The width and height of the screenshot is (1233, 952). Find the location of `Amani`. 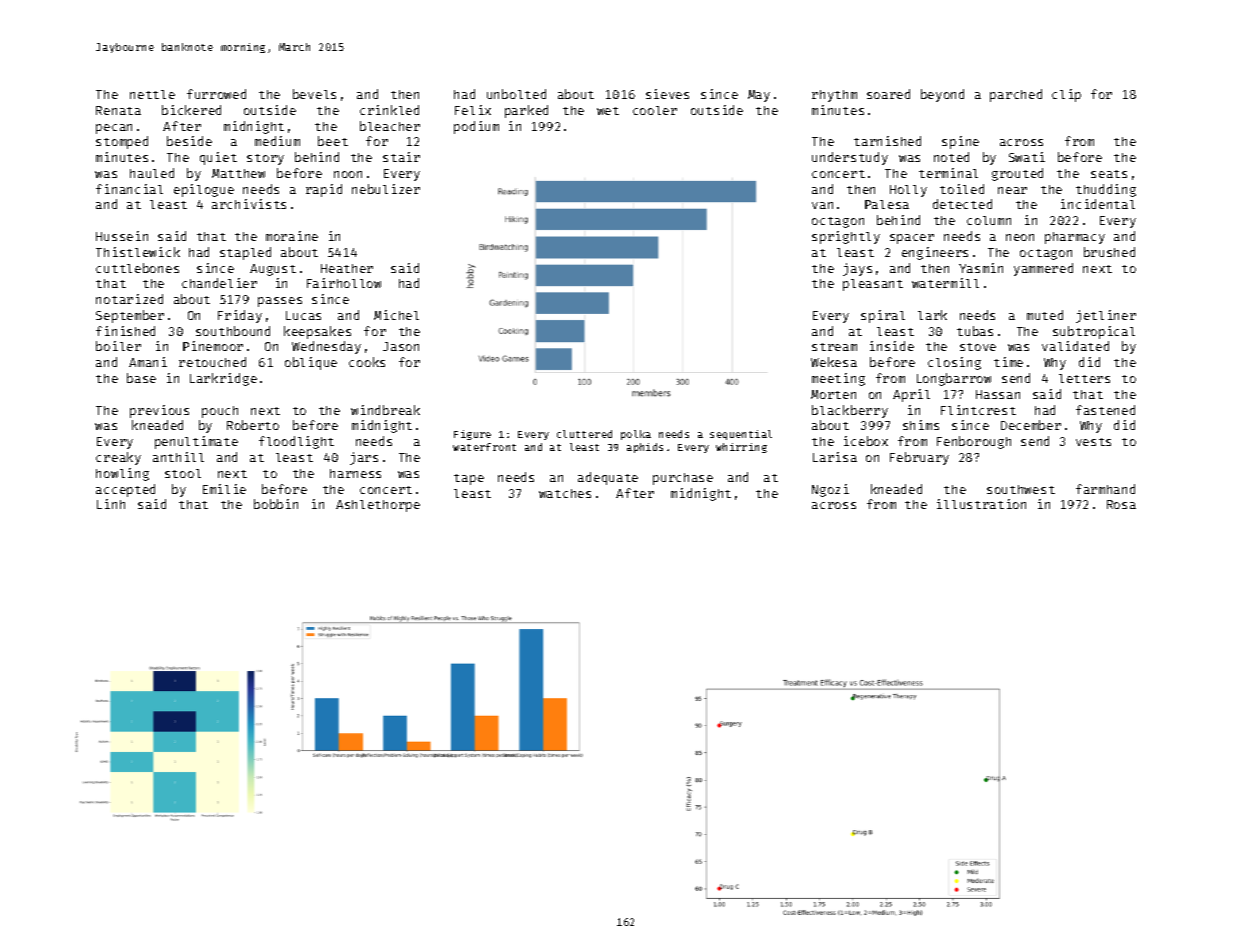

Amani is located at coordinates (148, 362).
